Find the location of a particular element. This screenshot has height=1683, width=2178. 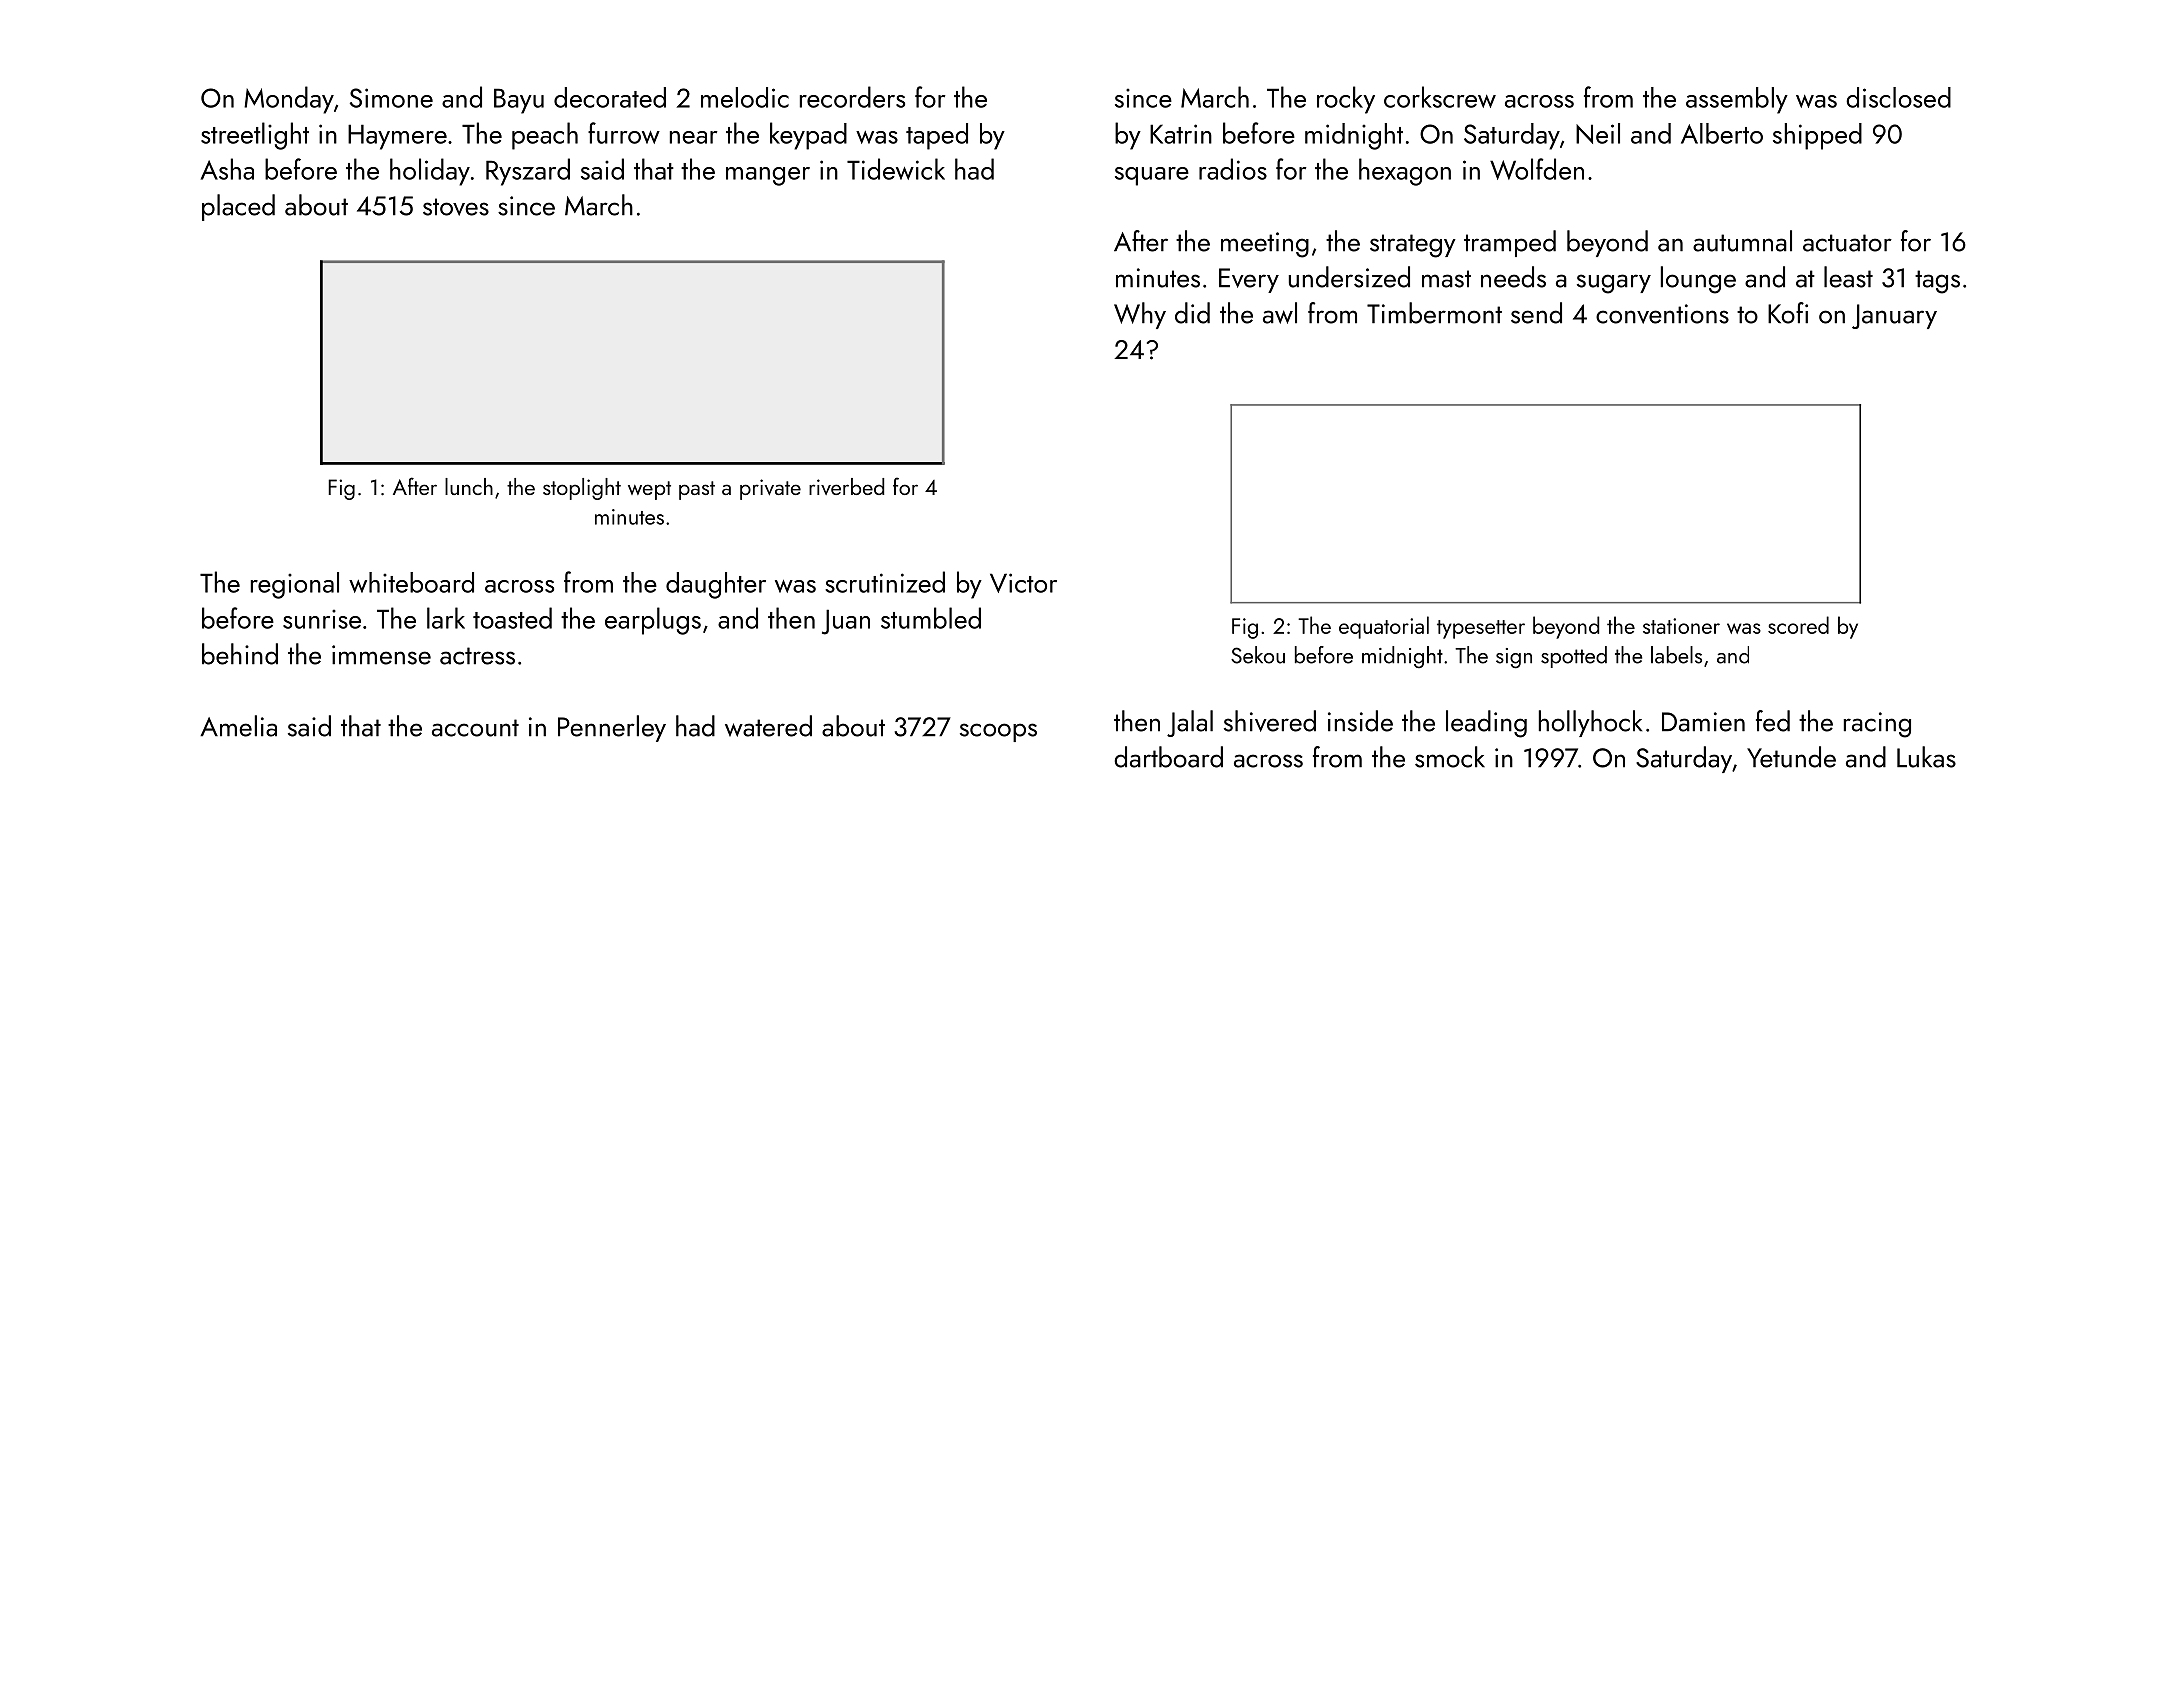

Pennerley is located at coordinates (612, 728).
